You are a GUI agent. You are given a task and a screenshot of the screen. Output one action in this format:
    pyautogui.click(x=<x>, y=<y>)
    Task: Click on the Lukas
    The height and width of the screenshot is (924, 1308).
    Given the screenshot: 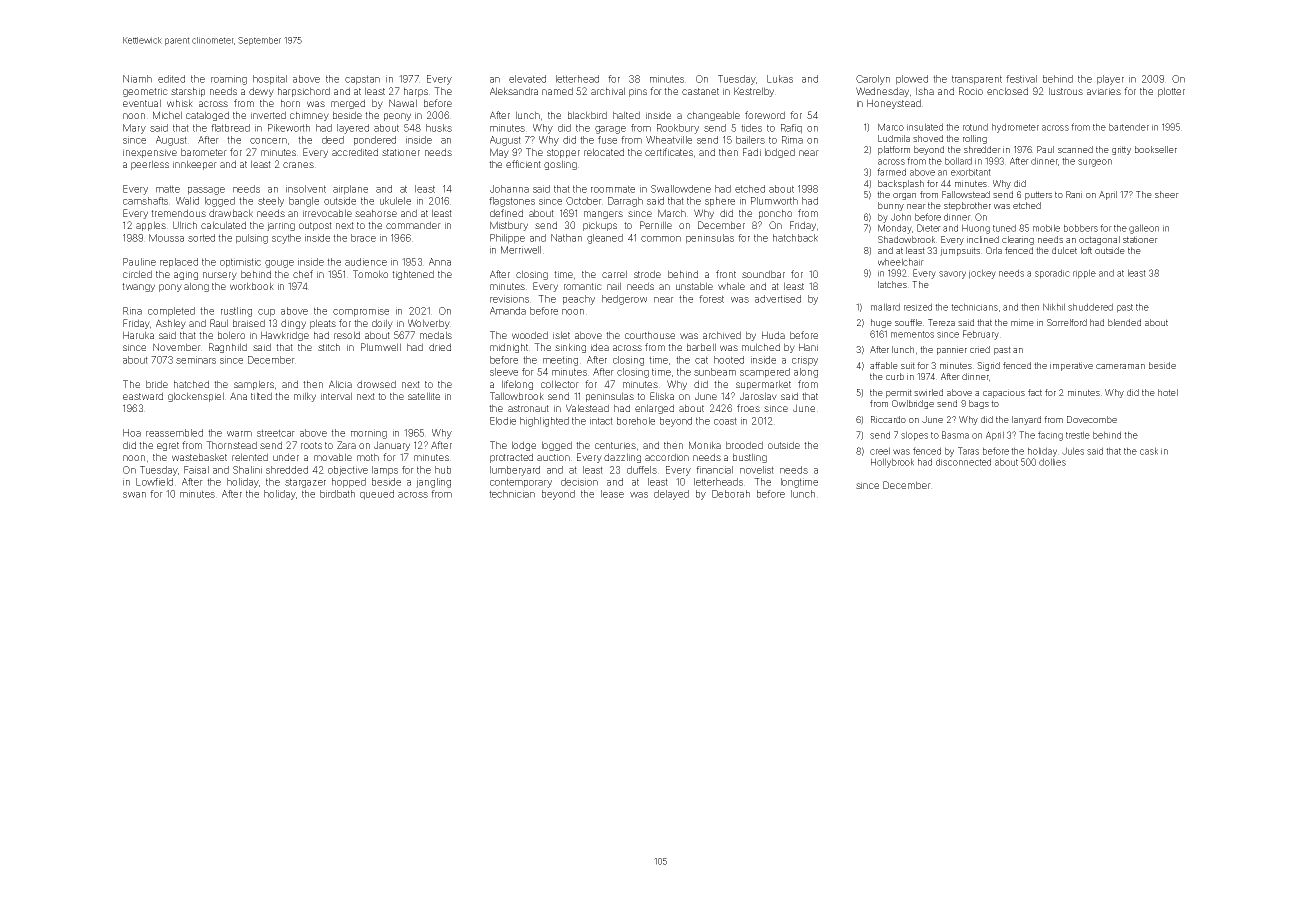 What is the action you would take?
    pyautogui.click(x=780, y=79)
